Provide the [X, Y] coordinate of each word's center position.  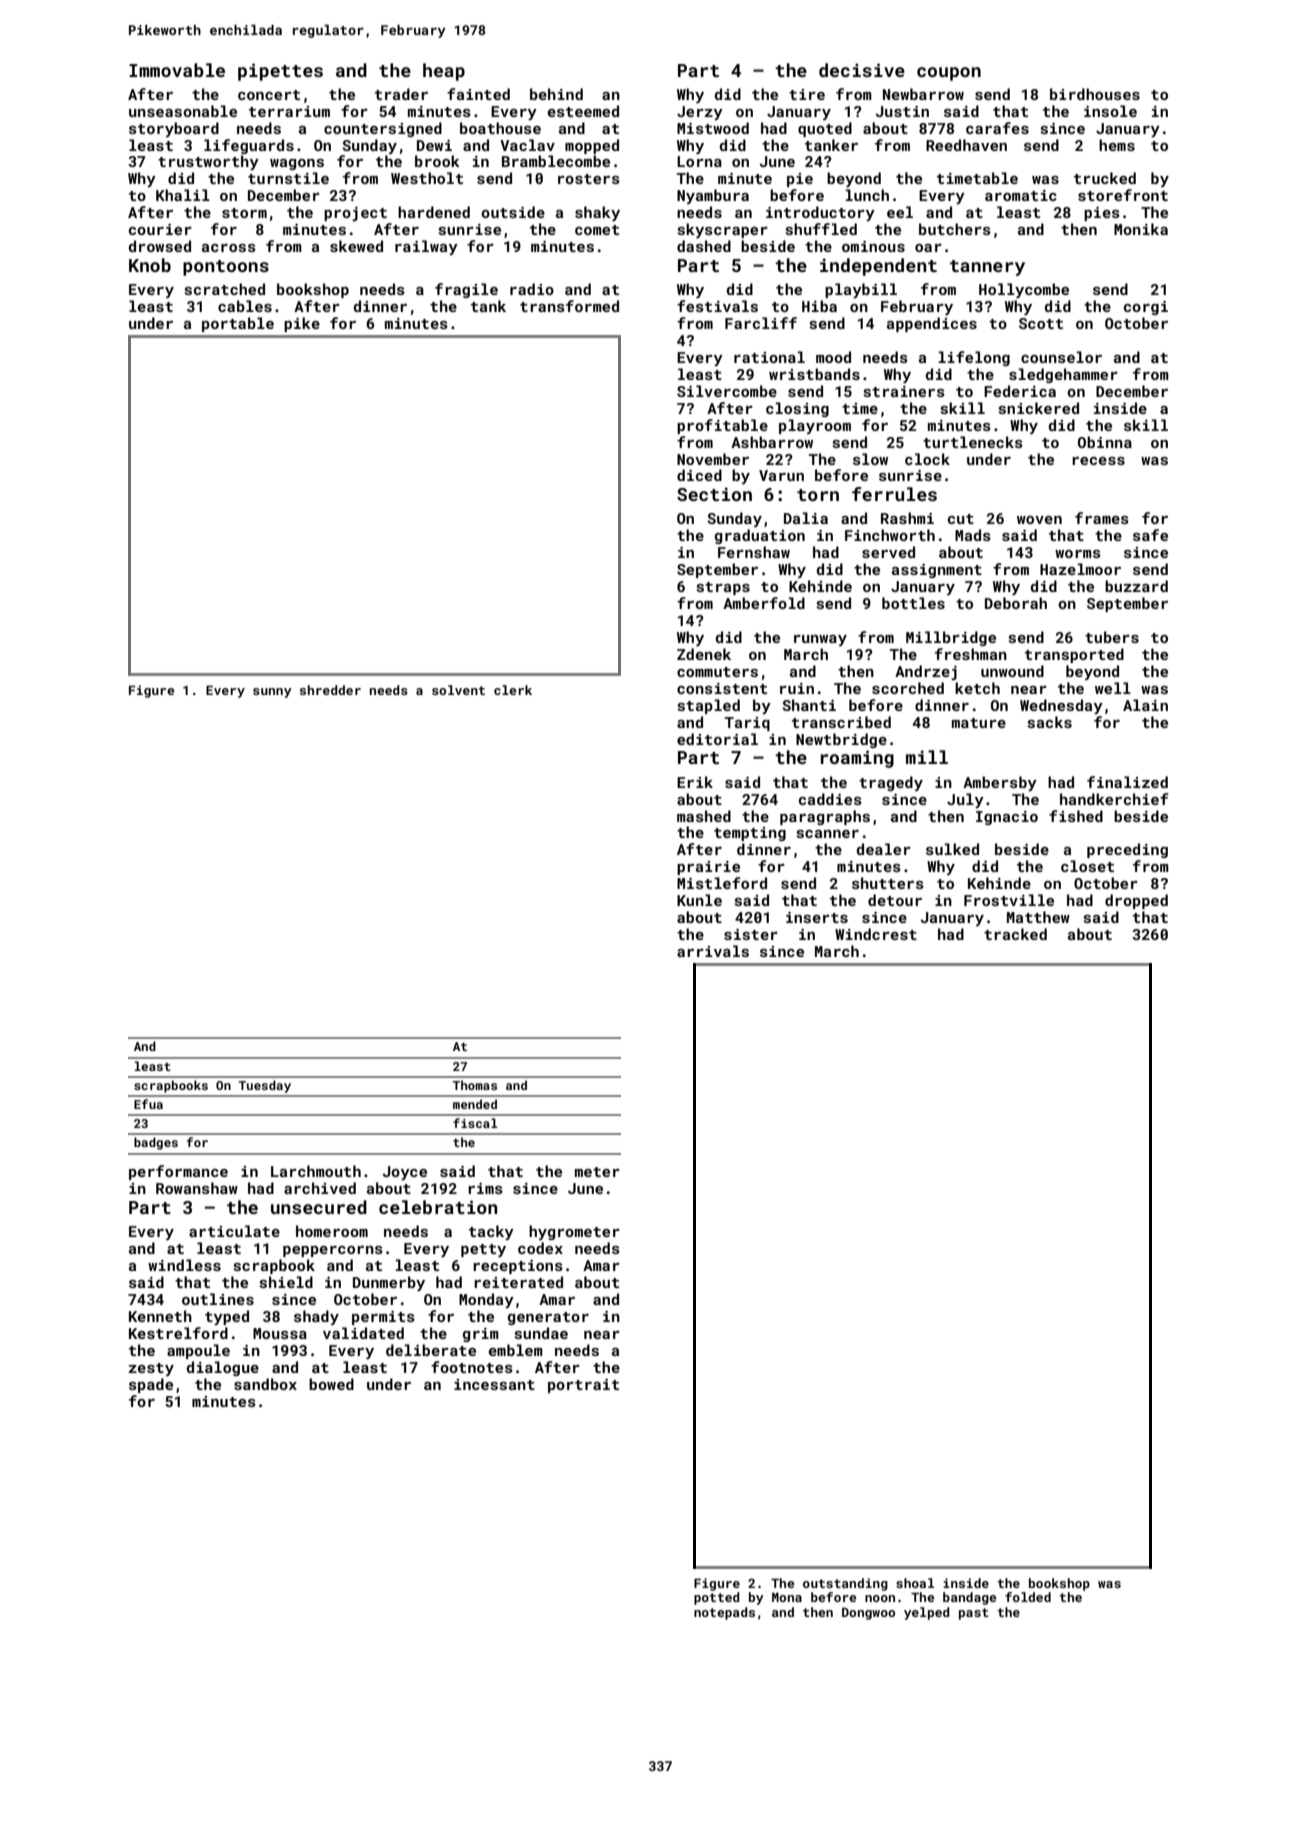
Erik [695, 782]
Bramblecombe [556, 161]
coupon [949, 74]
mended [475, 1104]
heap [444, 72]
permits [383, 1318]
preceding [1127, 850]
